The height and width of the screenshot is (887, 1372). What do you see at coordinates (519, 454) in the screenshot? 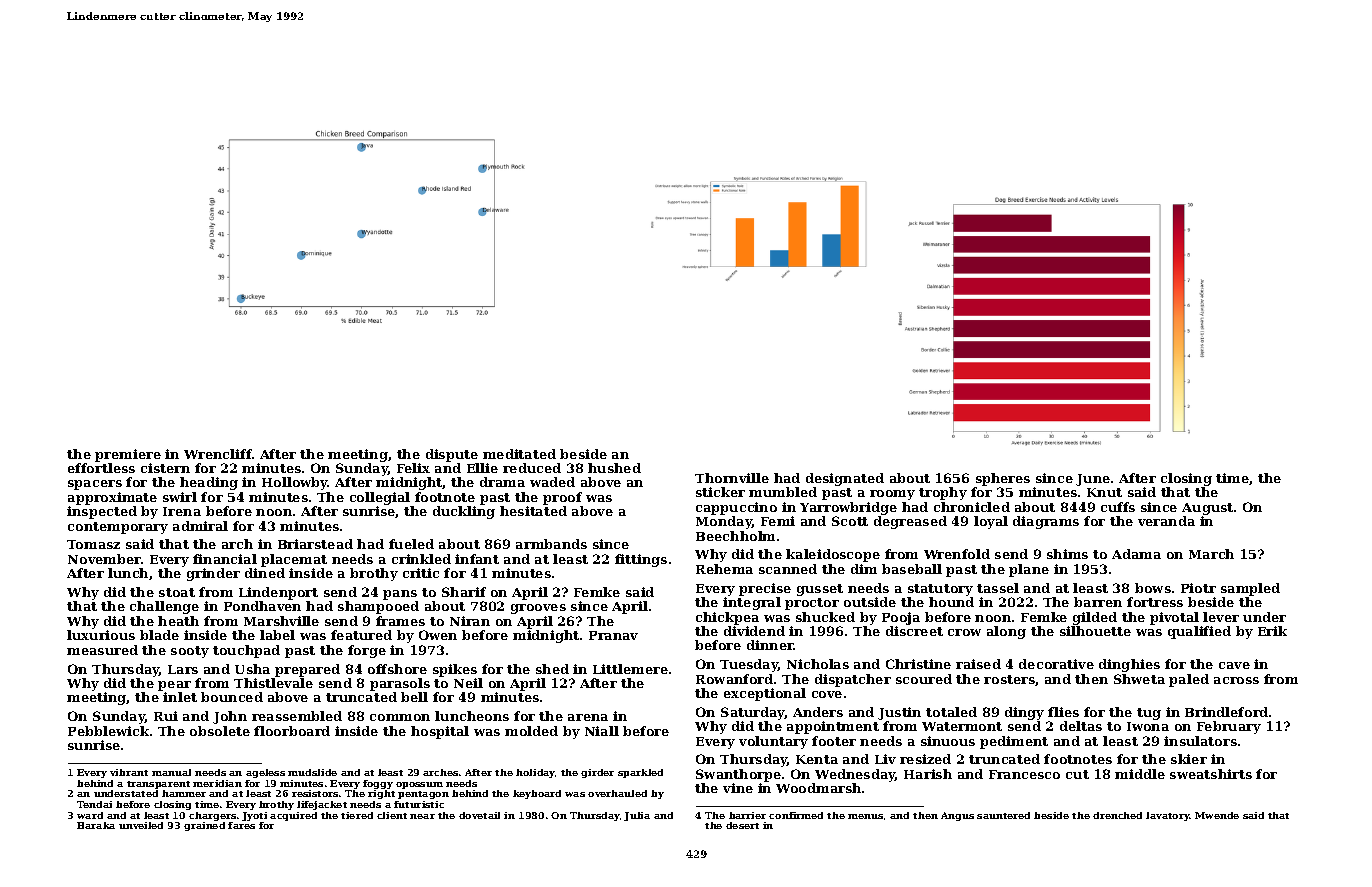
I see `meditated` at bounding box center [519, 454].
